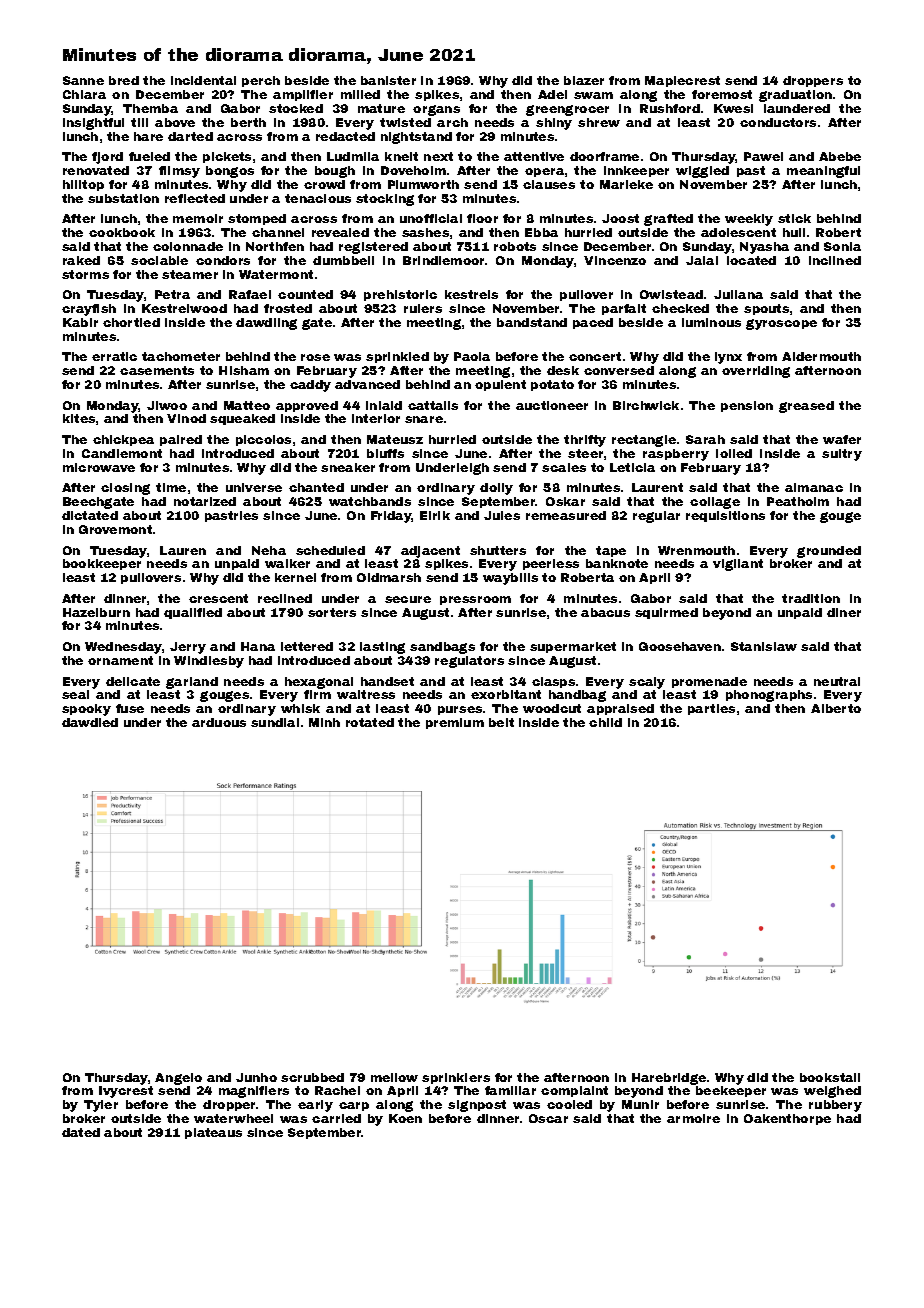 This document has width=924, height=1308. Describe the element at coordinates (599, 122) in the document. I see `shrew` at that location.
